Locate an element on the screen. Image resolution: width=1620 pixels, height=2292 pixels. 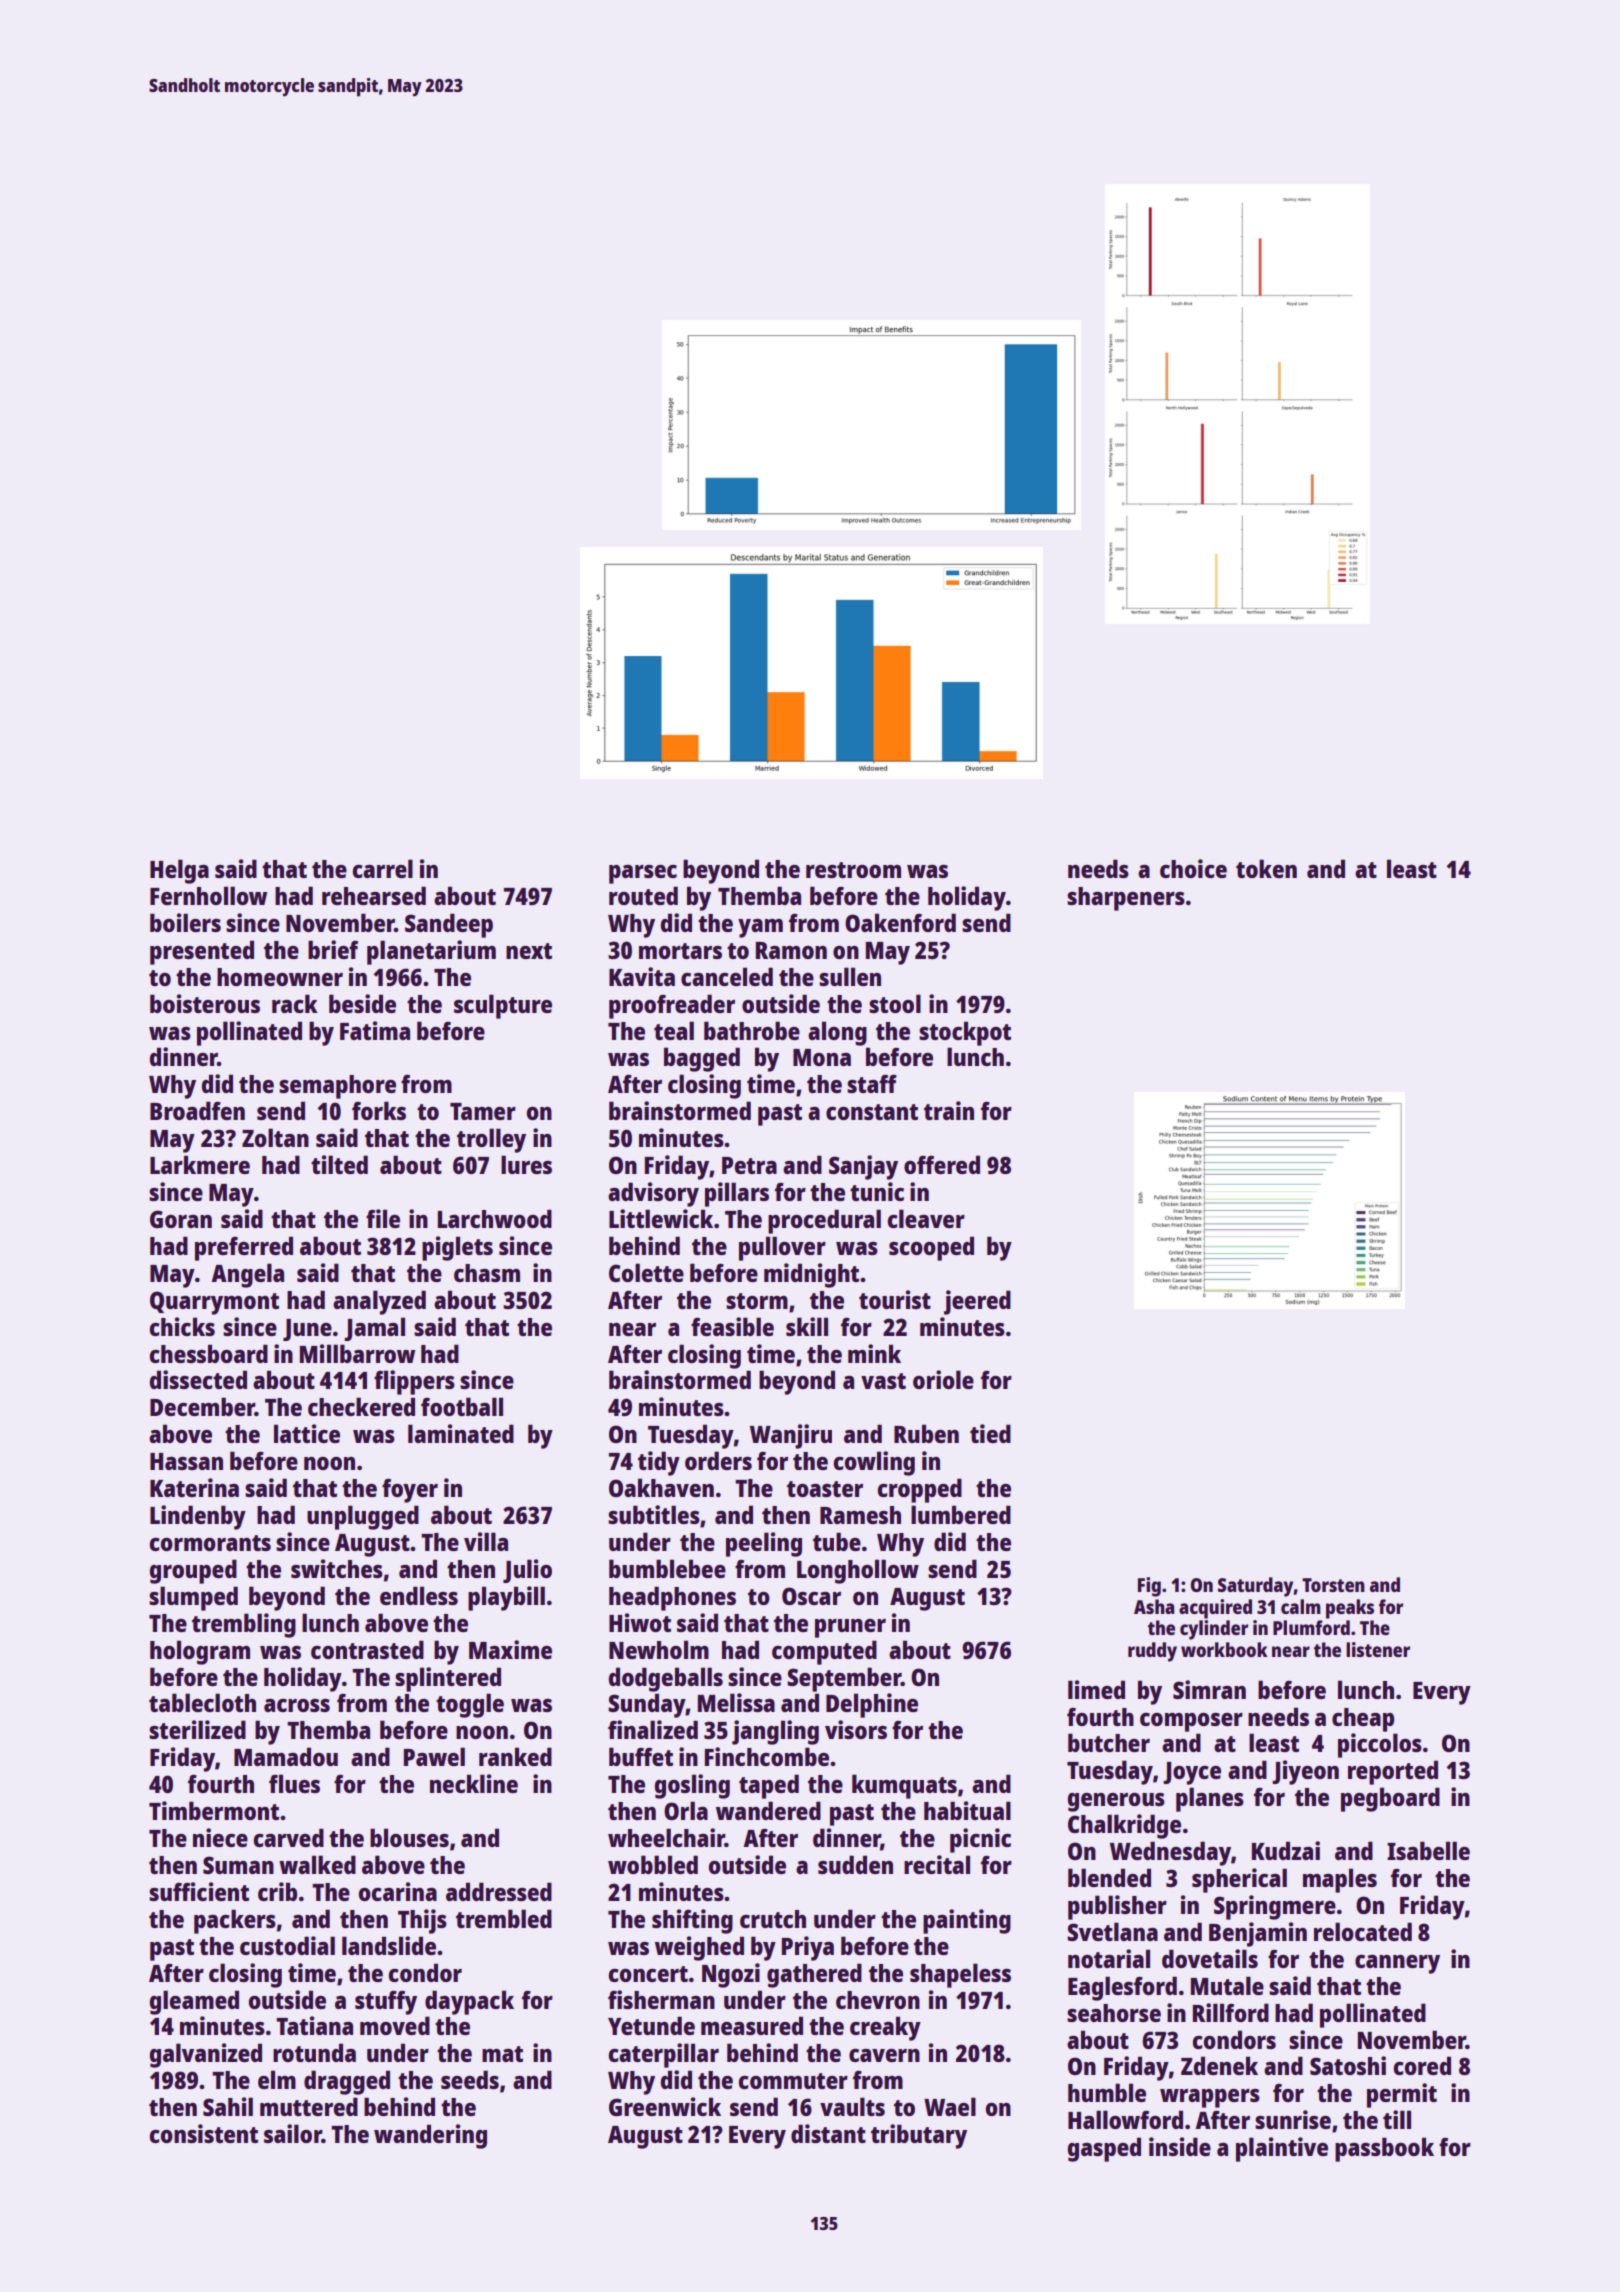
skill is located at coordinates (807, 1326).
